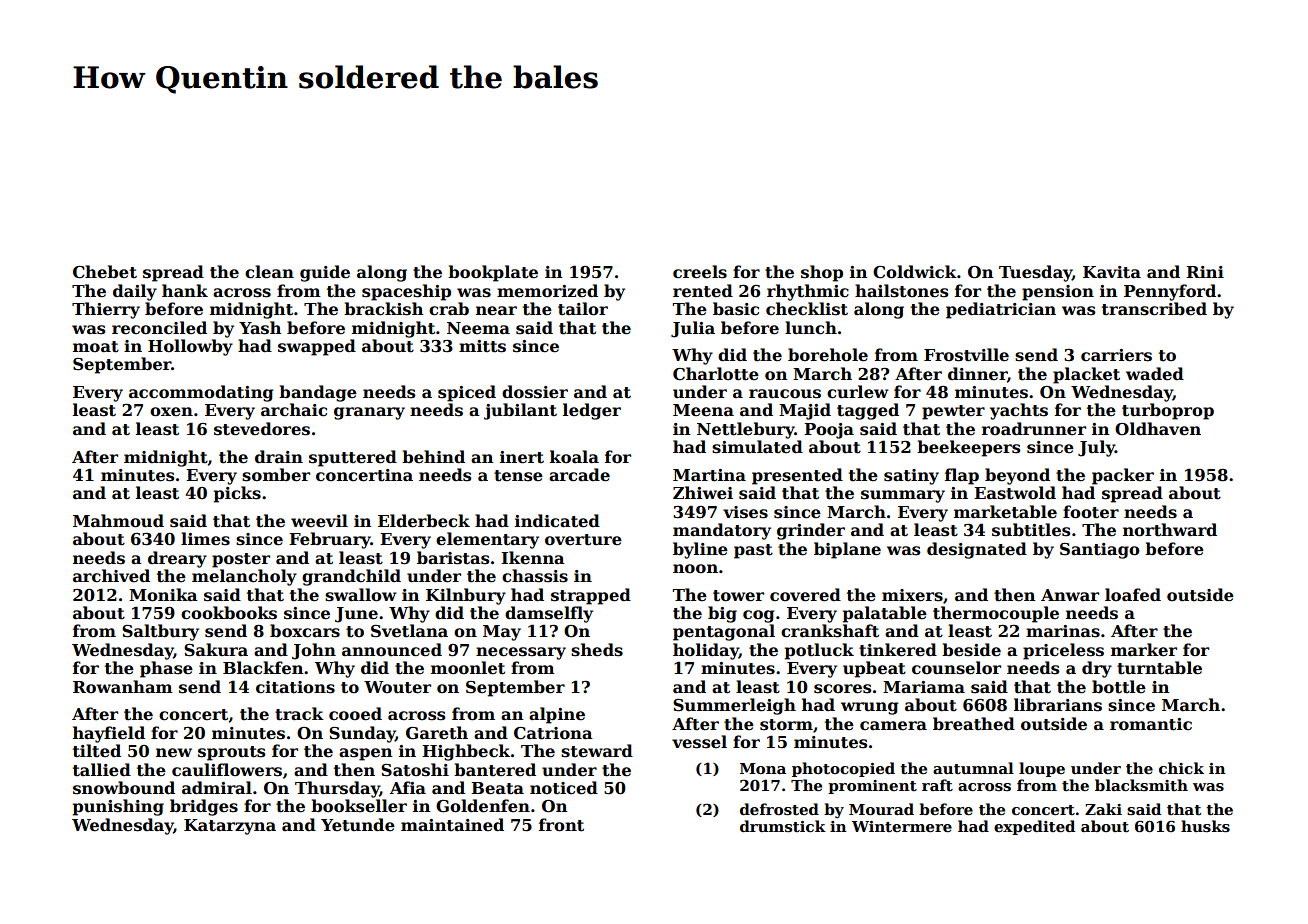  What do you see at coordinates (1070, 595) in the image?
I see `Anwar` at bounding box center [1070, 595].
